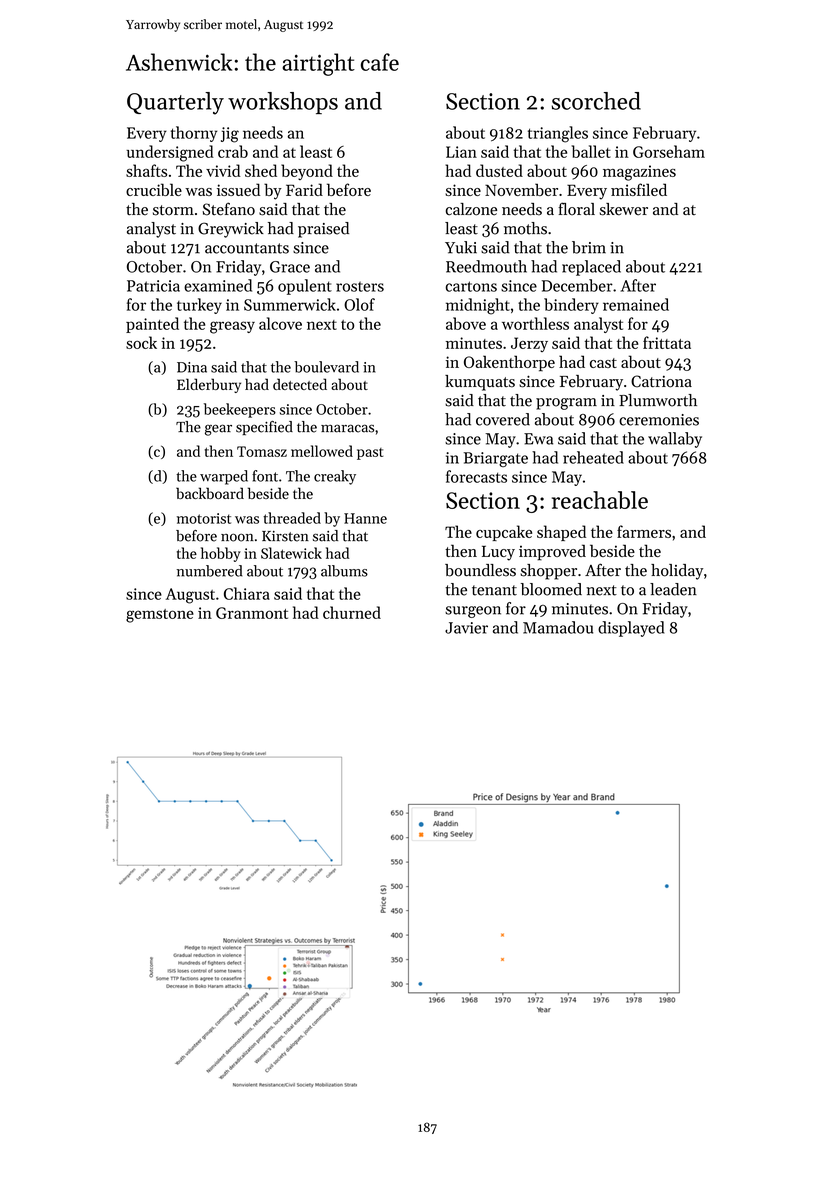  Describe the element at coordinates (596, 101) in the screenshot. I see `scorched` at that location.
